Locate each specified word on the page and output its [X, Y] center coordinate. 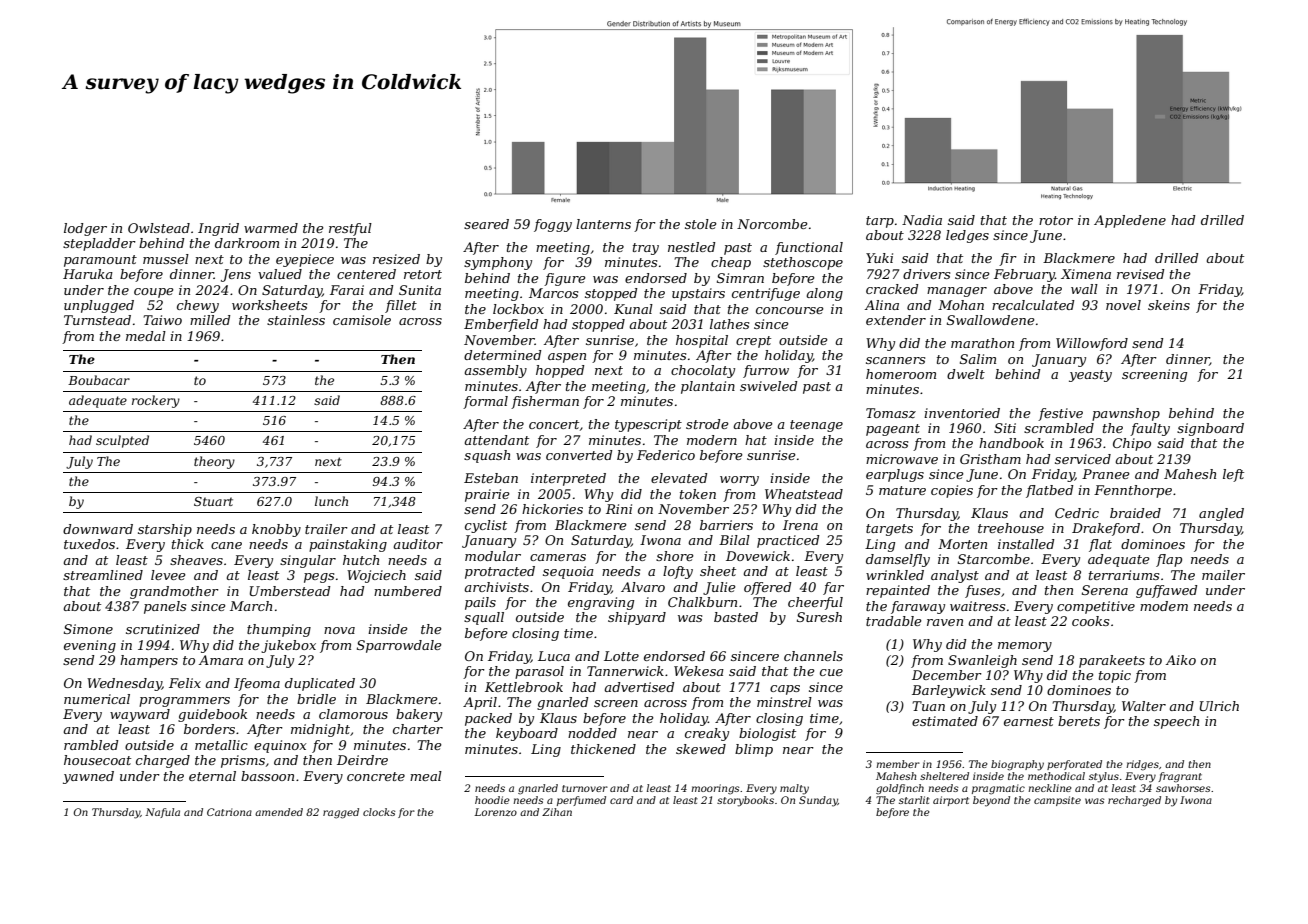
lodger [85, 229]
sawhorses [1183, 788]
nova [339, 630]
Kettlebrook [524, 687]
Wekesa [699, 671]
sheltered [944, 776]
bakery [419, 715]
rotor [1056, 220]
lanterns [603, 224]
